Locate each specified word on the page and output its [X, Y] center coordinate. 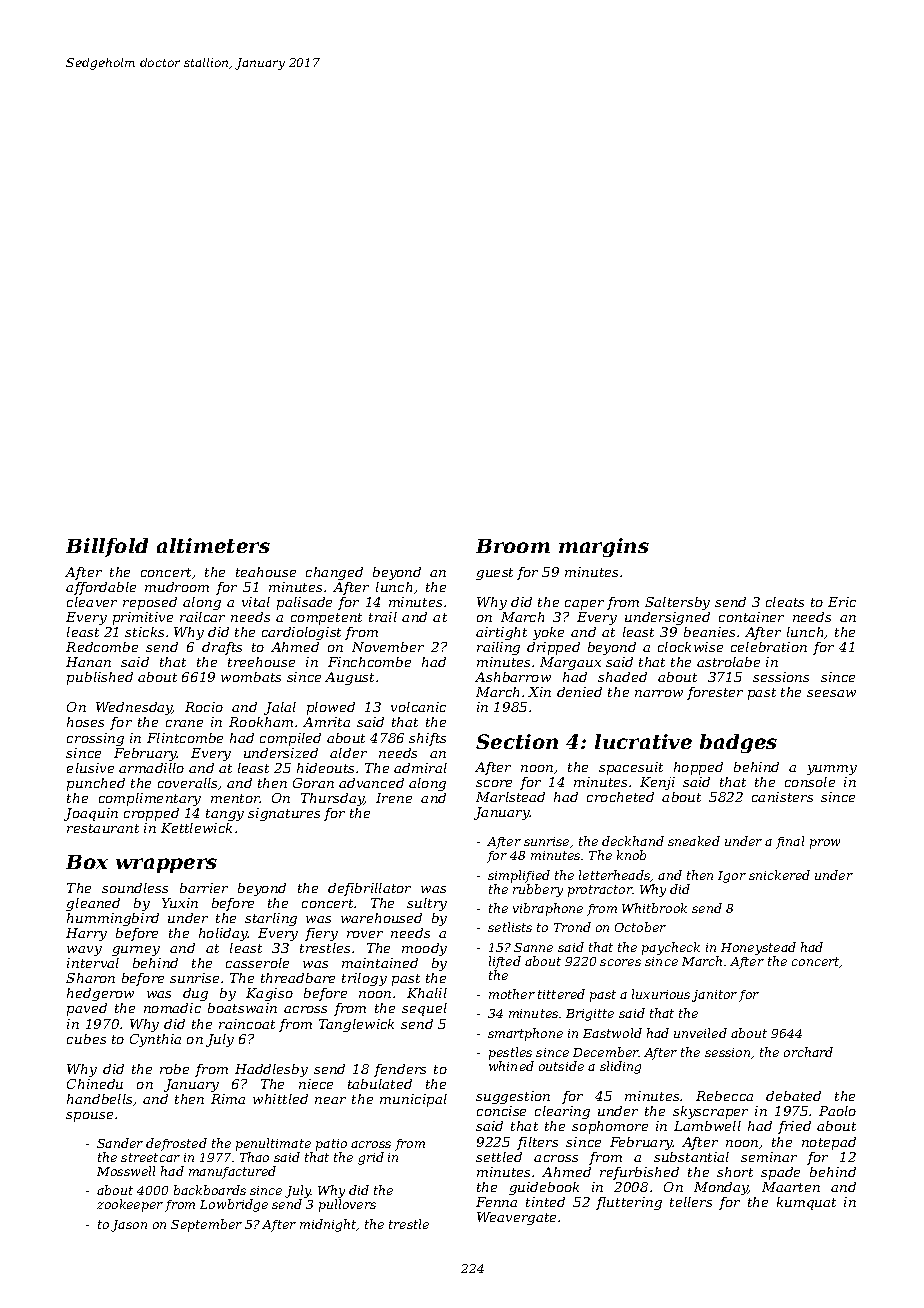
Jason [129, 1226]
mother [512, 994]
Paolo [837, 1111]
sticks [144, 632]
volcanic [418, 707]
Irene [394, 798]
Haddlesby [271, 1070]
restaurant [103, 828]
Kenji [657, 783]
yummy [832, 770]
